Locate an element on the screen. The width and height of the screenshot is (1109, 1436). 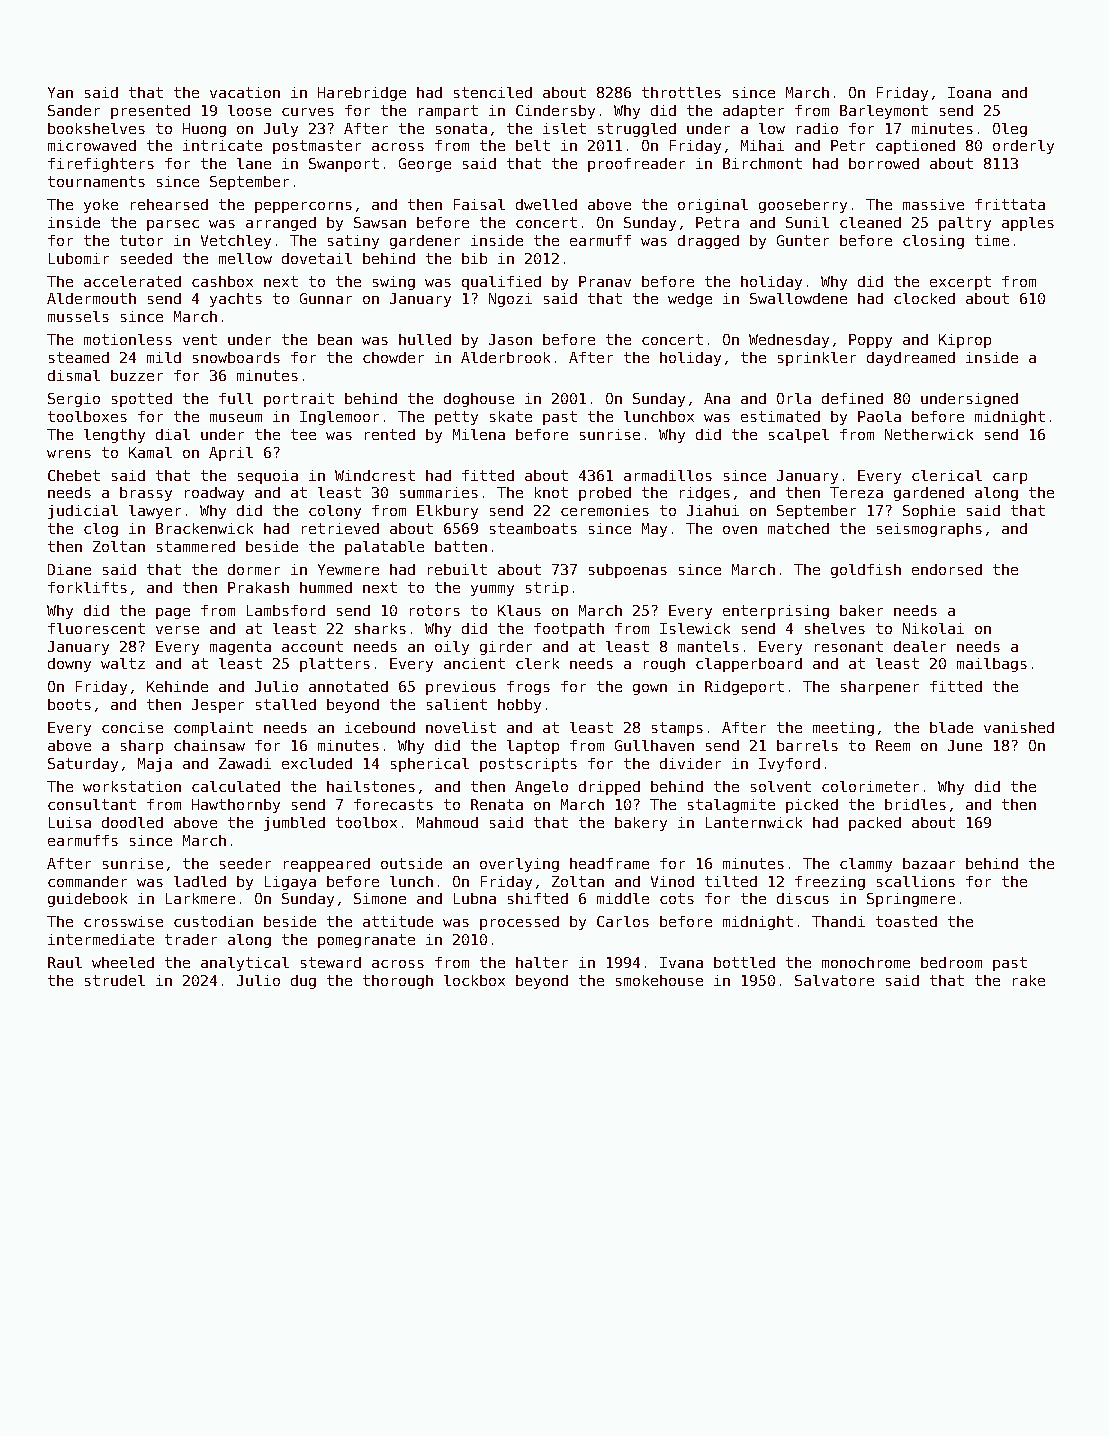
blade is located at coordinates (951, 727).
